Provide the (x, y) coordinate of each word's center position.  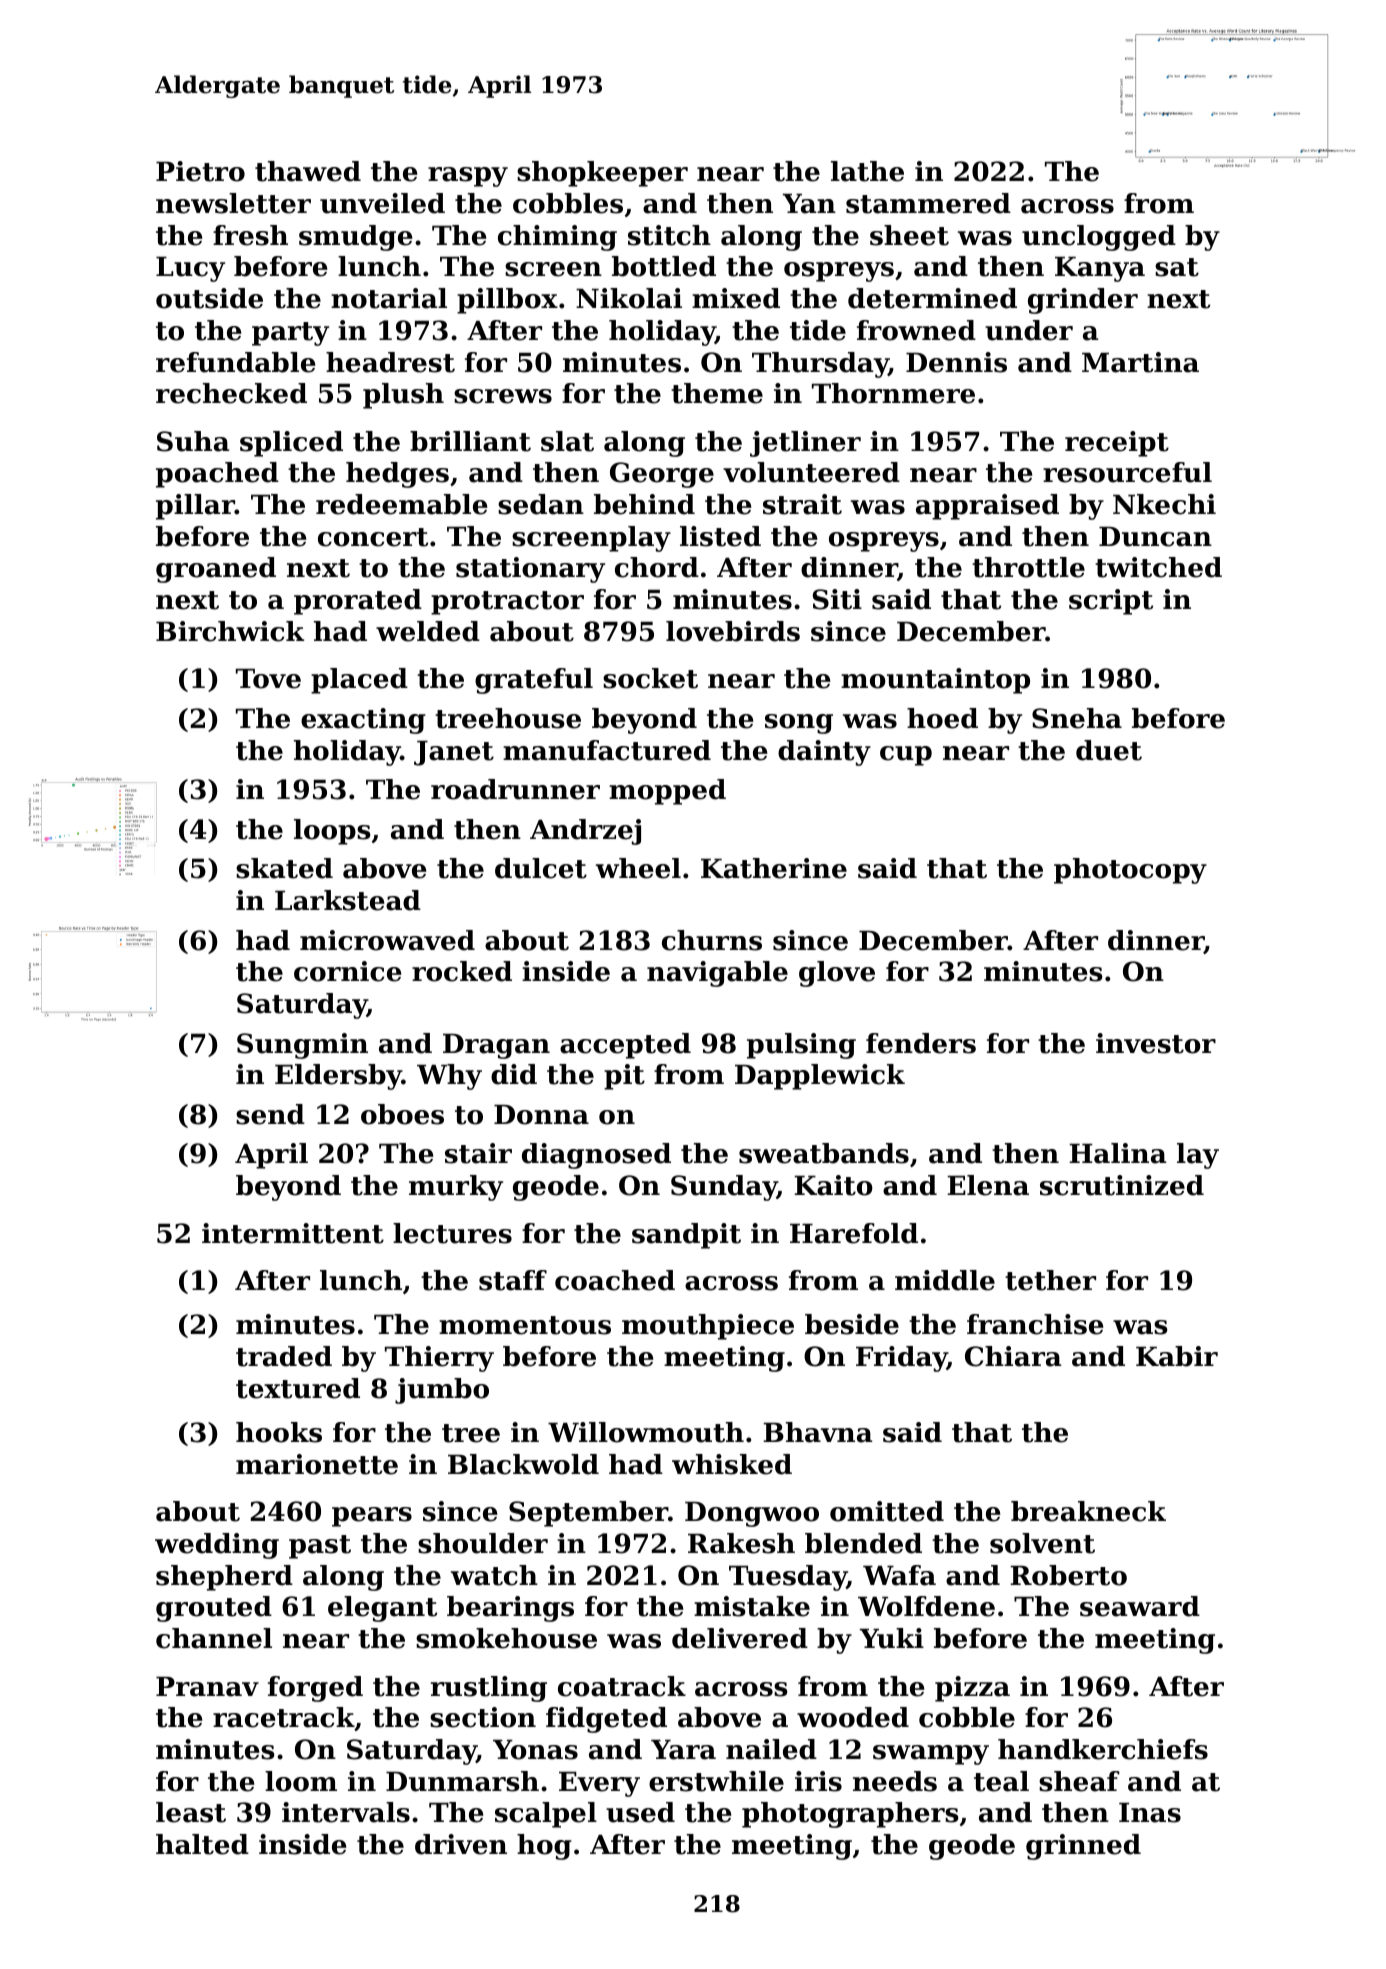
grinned (1083, 1847)
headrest (390, 362)
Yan (809, 204)
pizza (972, 1689)
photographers (850, 1815)
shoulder (483, 1543)
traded (284, 1356)
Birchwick (230, 631)
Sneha (1077, 718)
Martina (1140, 362)
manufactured (607, 750)
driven (461, 1844)
